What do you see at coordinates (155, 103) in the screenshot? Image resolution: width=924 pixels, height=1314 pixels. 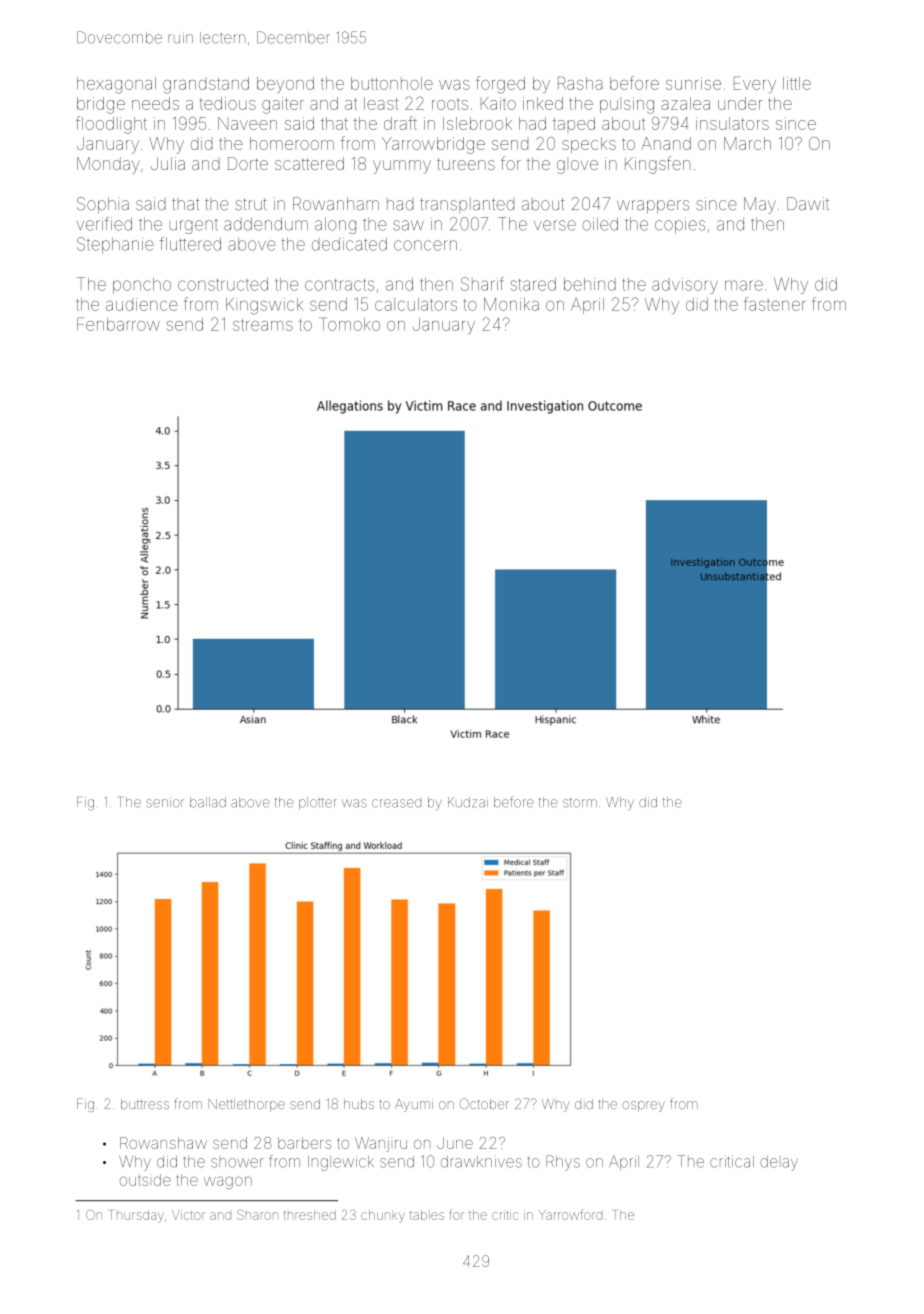 I see `needs` at bounding box center [155, 103].
